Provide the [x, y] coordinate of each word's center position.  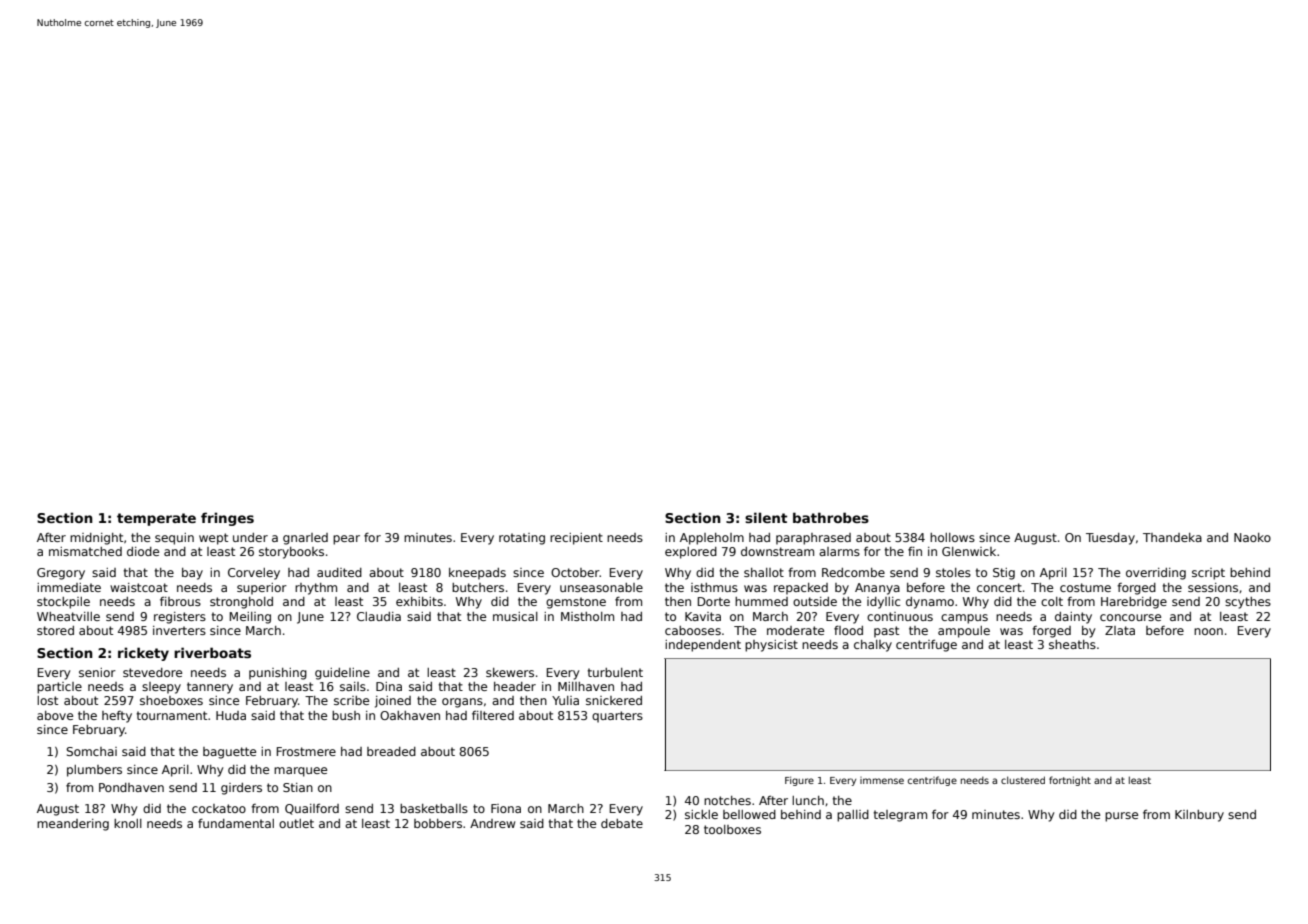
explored [691, 553]
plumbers [94, 771]
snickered [614, 700]
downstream [777, 551]
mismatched [85, 551]
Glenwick [969, 551]
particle [59, 688]
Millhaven [586, 686]
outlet [296, 823]
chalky [873, 646]
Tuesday [1110, 539]
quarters [617, 717]
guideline [342, 674]
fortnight [1070, 781]
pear [346, 540]
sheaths [1072, 644]
